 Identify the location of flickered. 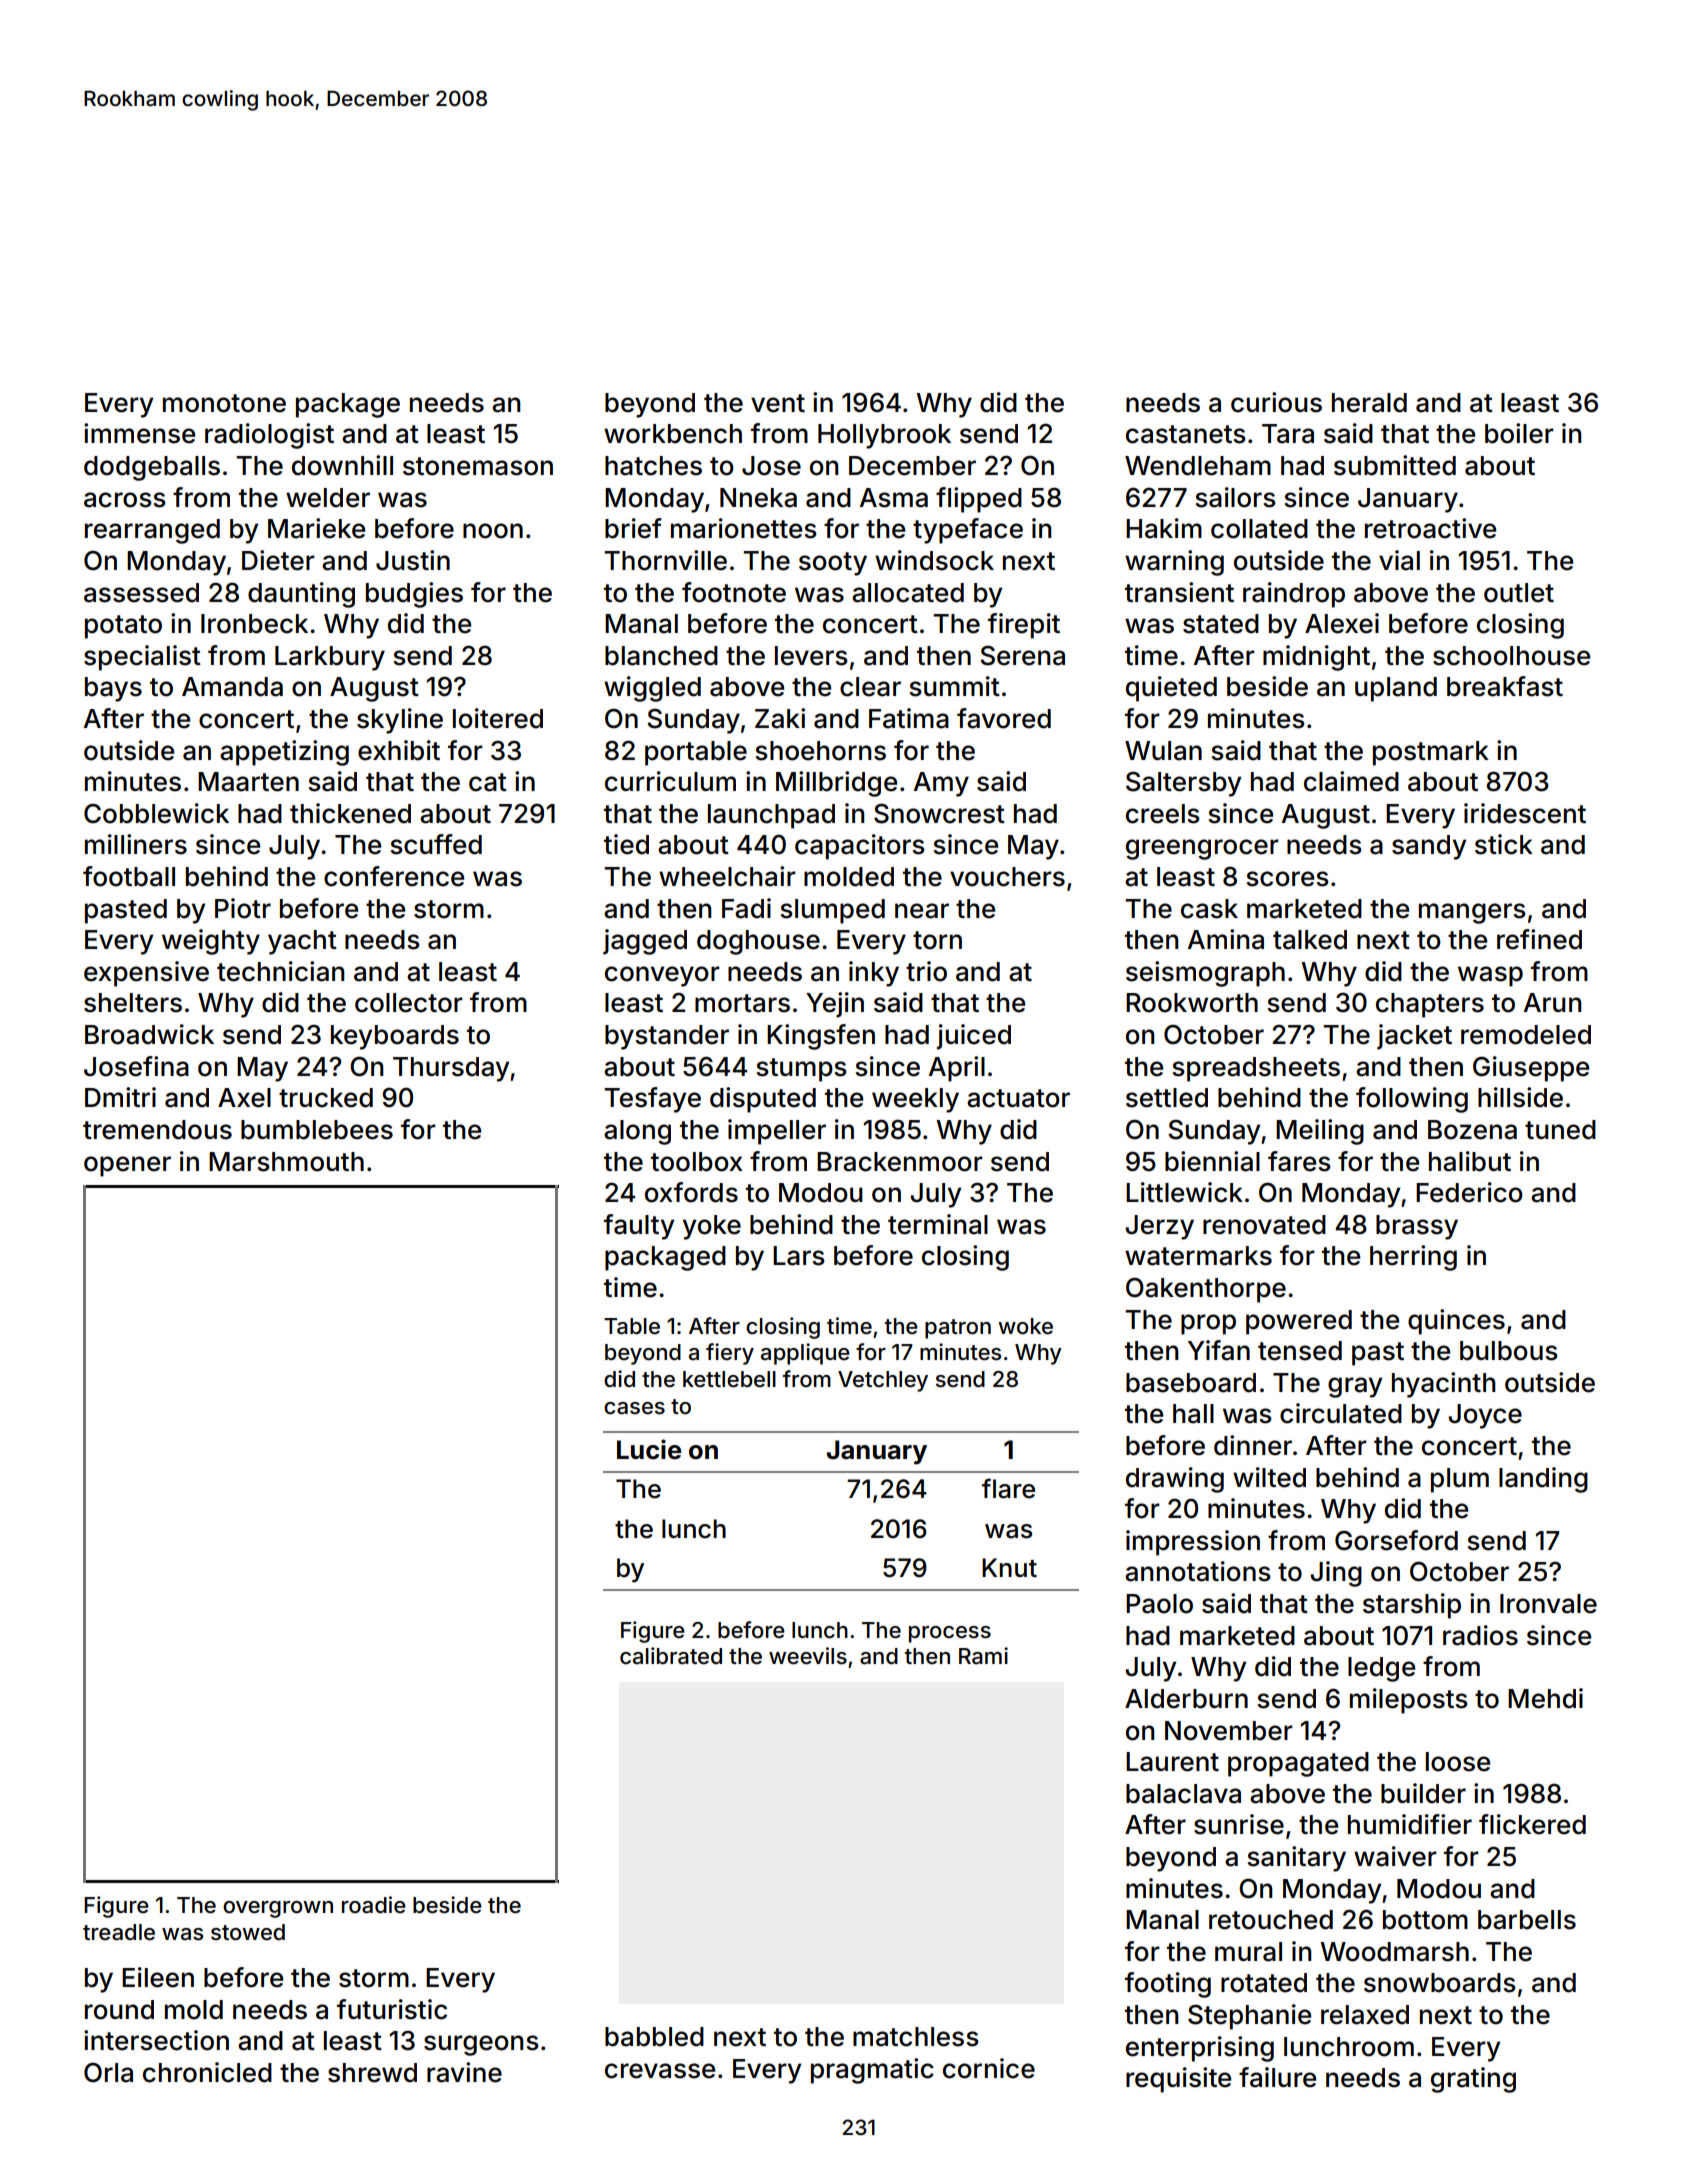
(1532, 1824).
